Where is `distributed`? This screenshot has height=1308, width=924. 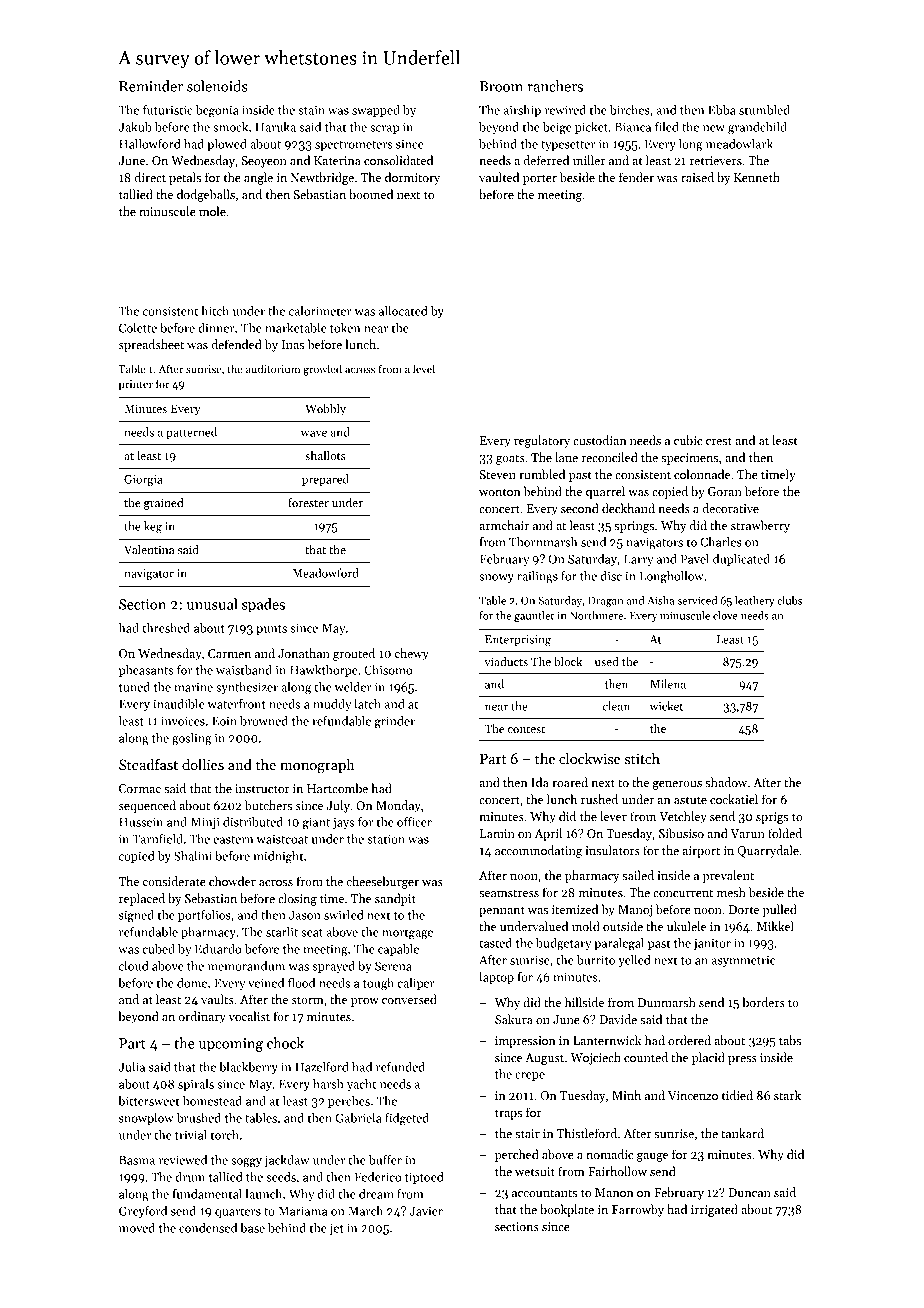 distributed is located at coordinates (253, 822).
